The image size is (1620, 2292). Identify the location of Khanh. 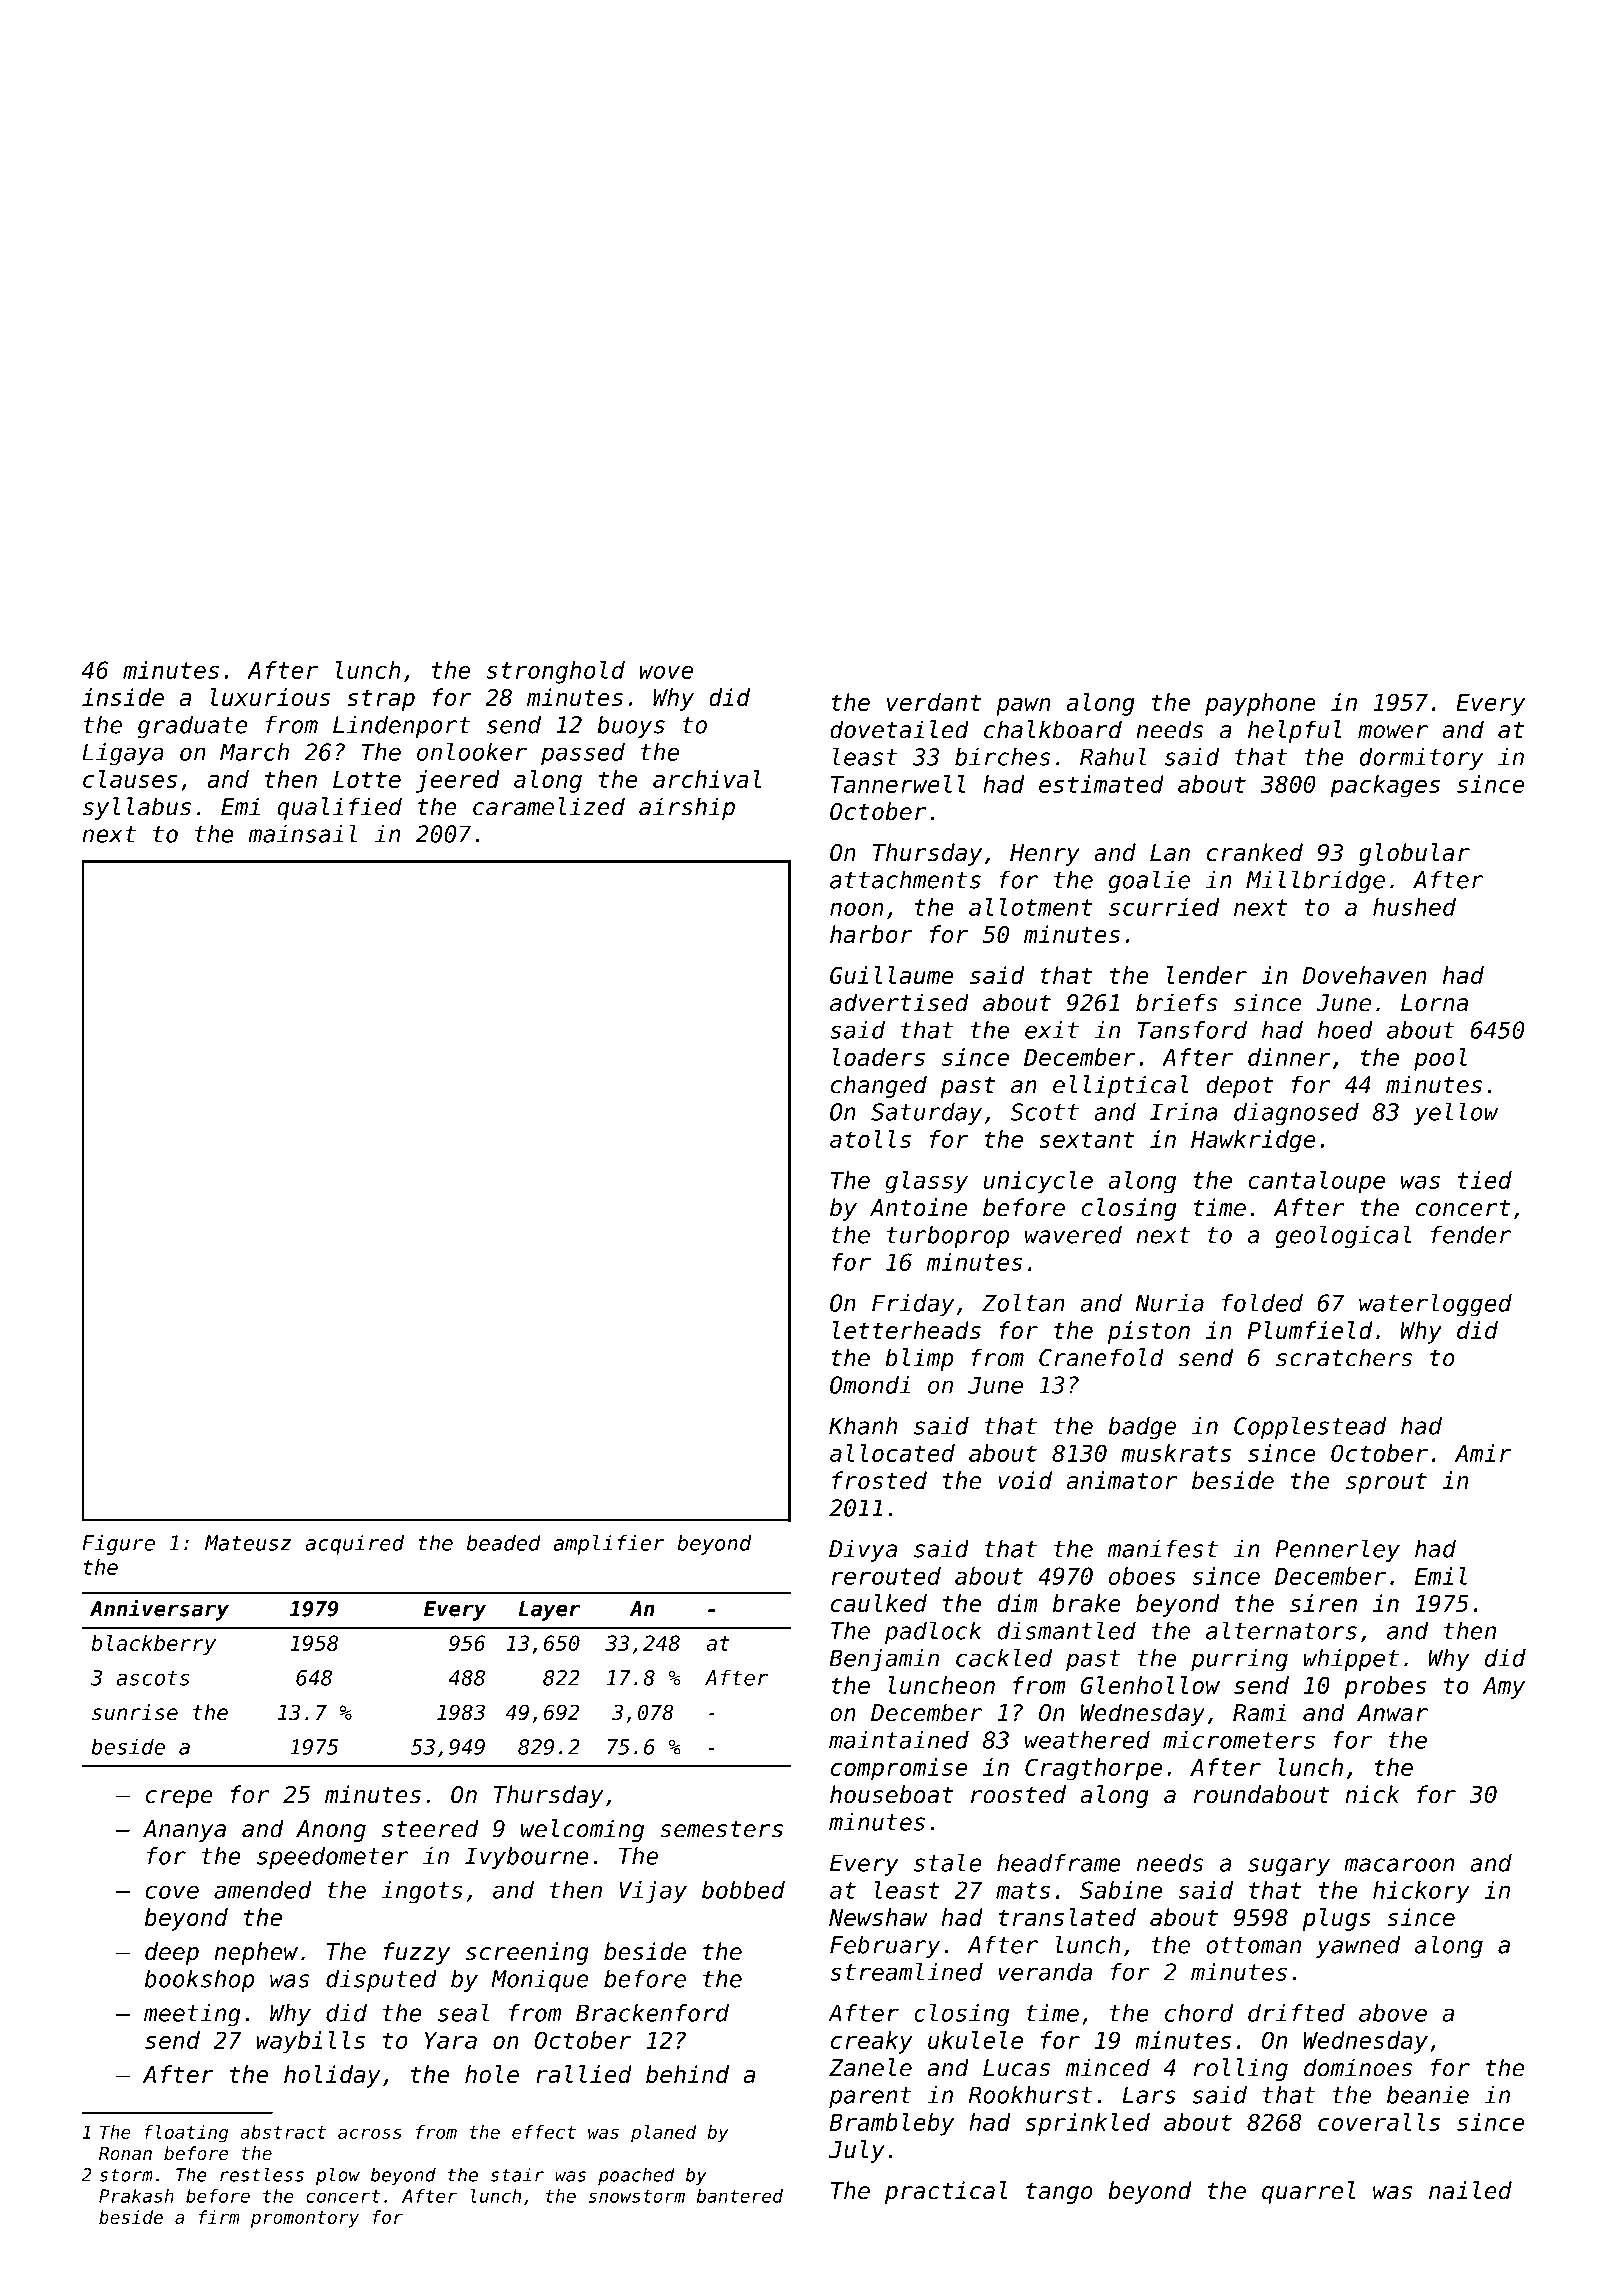
(863, 1426).
